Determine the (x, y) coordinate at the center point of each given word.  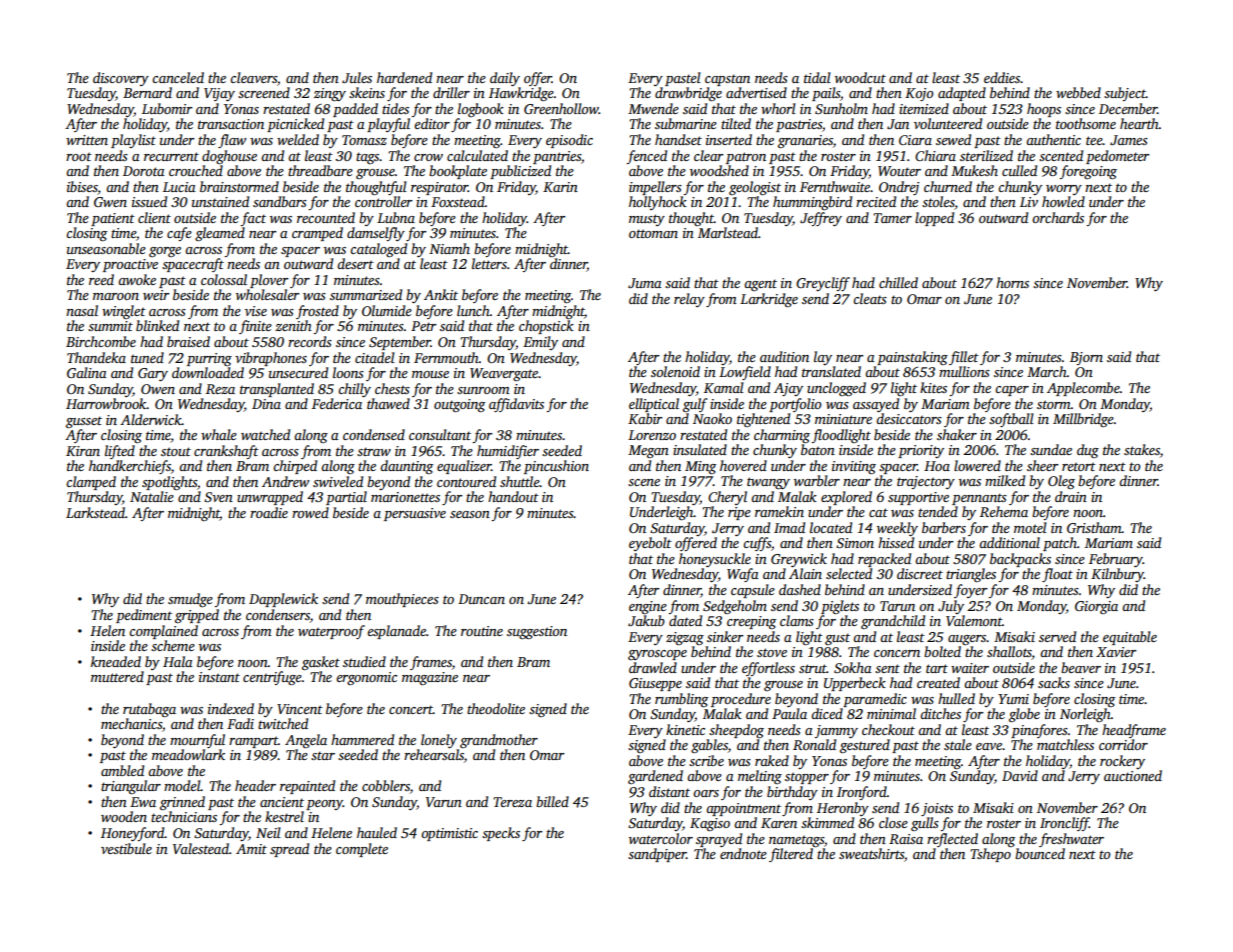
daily (505, 79)
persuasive (415, 514)
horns (1012, 282)
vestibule (126, 848)
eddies (1002, 77)
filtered (791, 855)
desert (355, 263)
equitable (1130, 638)
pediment (144, 616)
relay (689, 300)
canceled (178, 77)
